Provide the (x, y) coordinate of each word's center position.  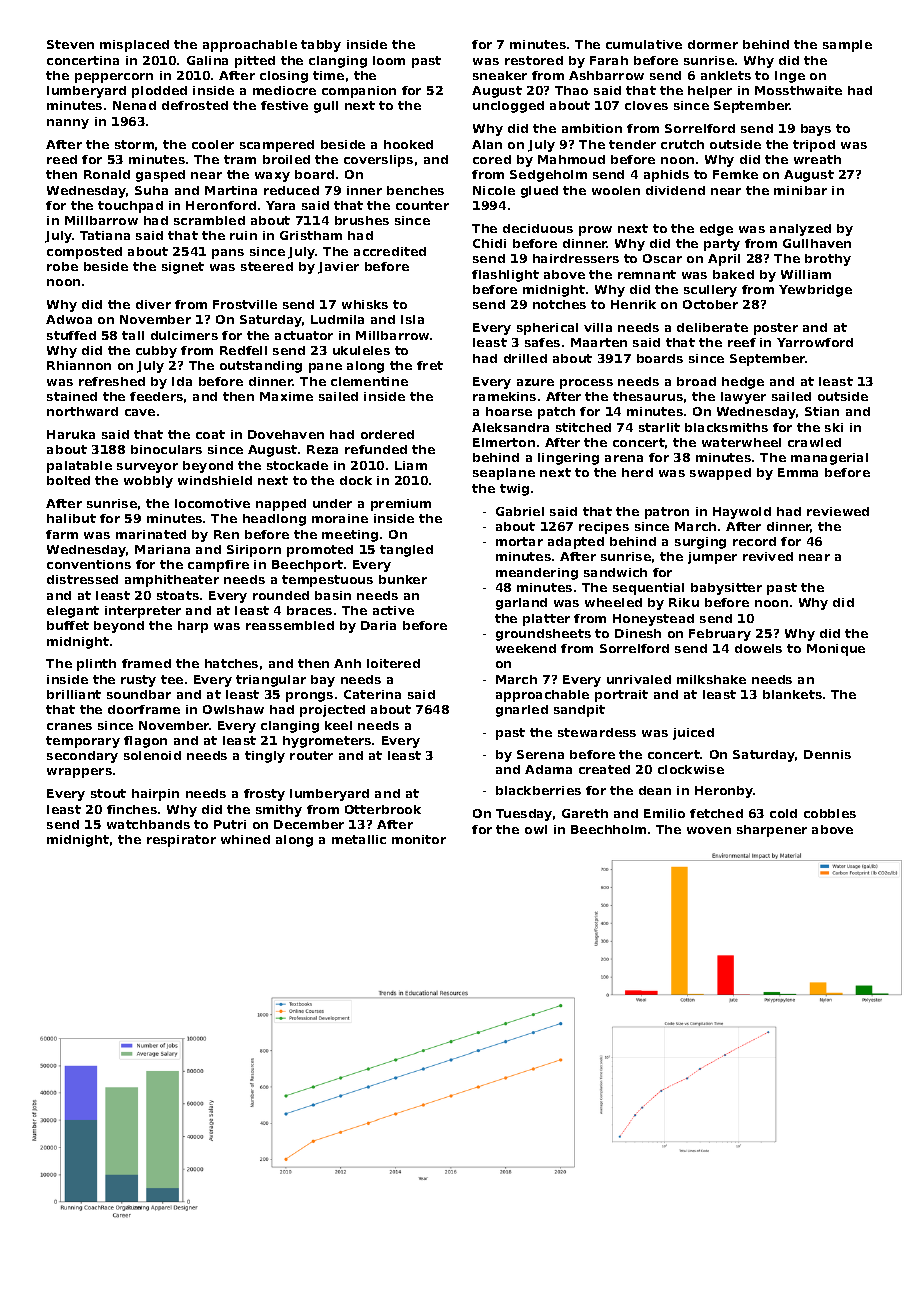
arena (624, 458)
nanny (68, 124)
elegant (73, 612)
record (754, 541)
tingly (265, 757)
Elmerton (504, 442)
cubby (156, 352)
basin (333, 595)
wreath (817, 159)
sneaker (500, 75)
